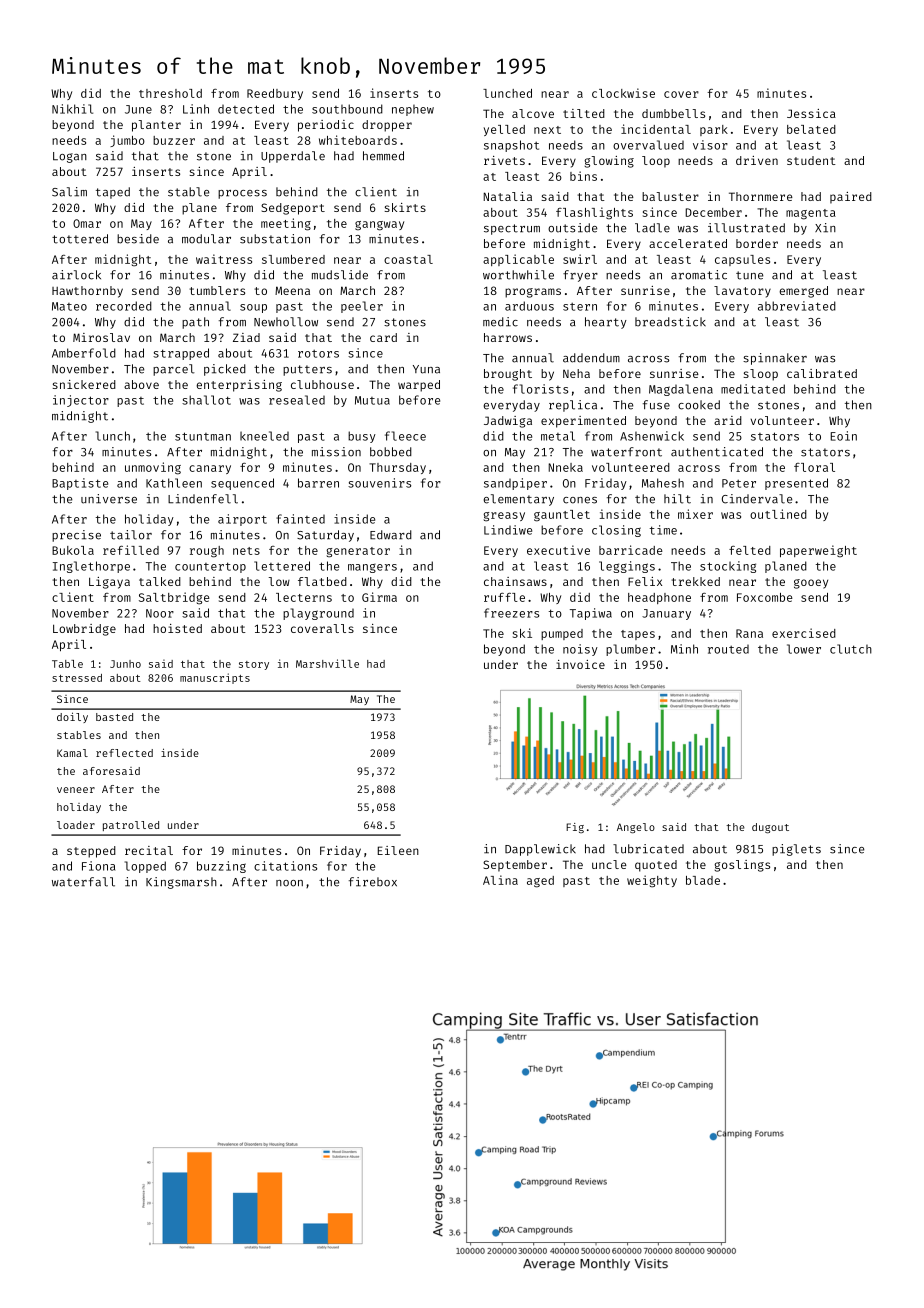  I want to click on Jessica, so click(811, 113).
